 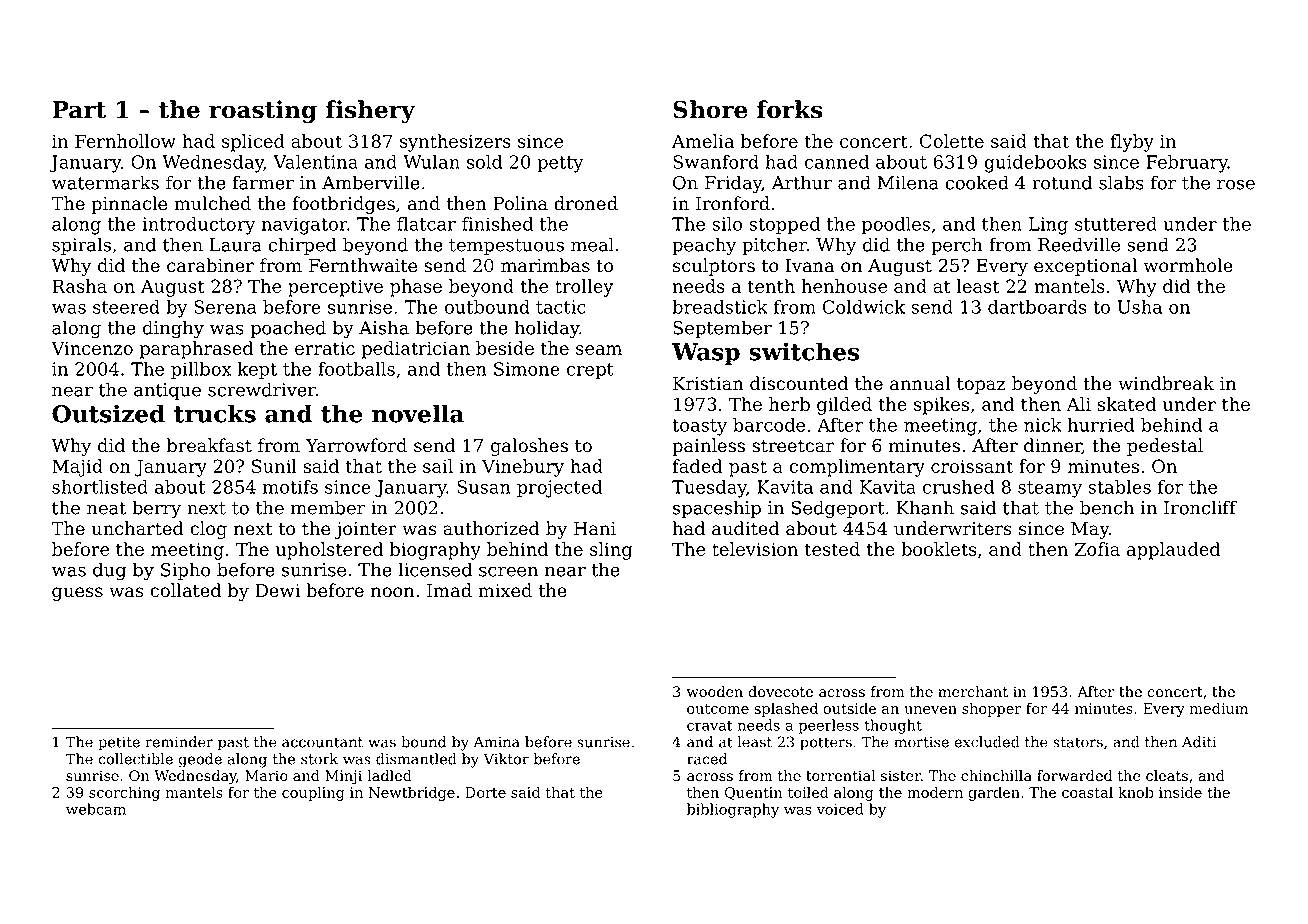 I want to click on Shore, so click(x=710, y=109).
